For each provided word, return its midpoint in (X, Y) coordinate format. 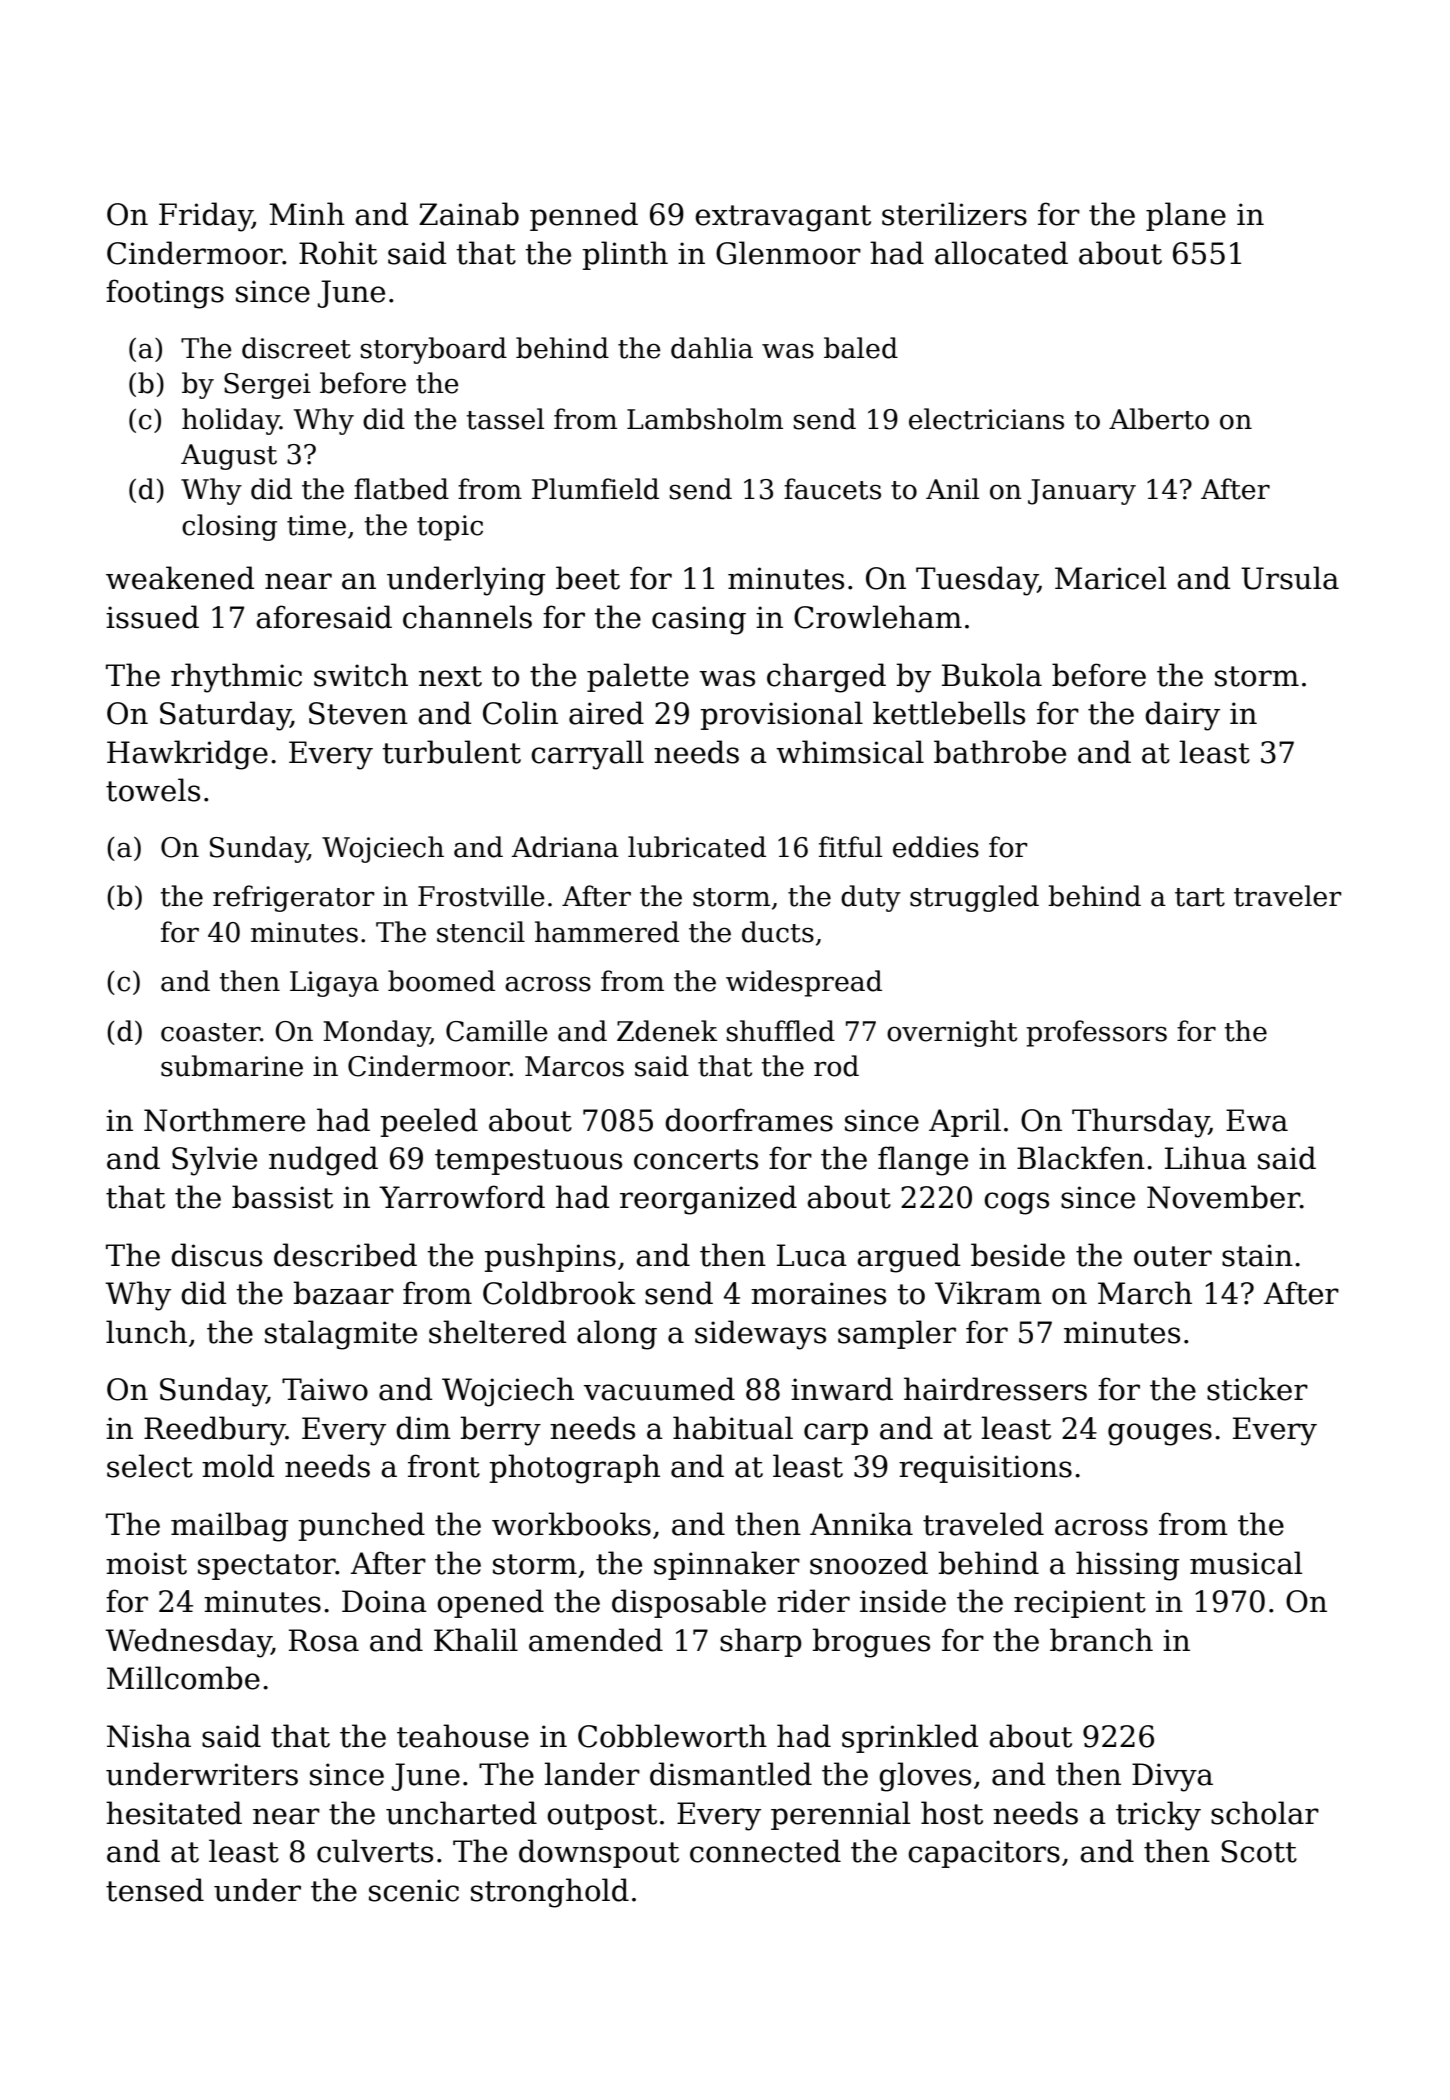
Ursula (1290, 578)
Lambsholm (705, 419)
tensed (155, 1890)
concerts (696, 1159)
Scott (1259, 1851)
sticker (1257, 1389)
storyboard (433, 350)
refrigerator (294, 898)
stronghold (550, 1893)
